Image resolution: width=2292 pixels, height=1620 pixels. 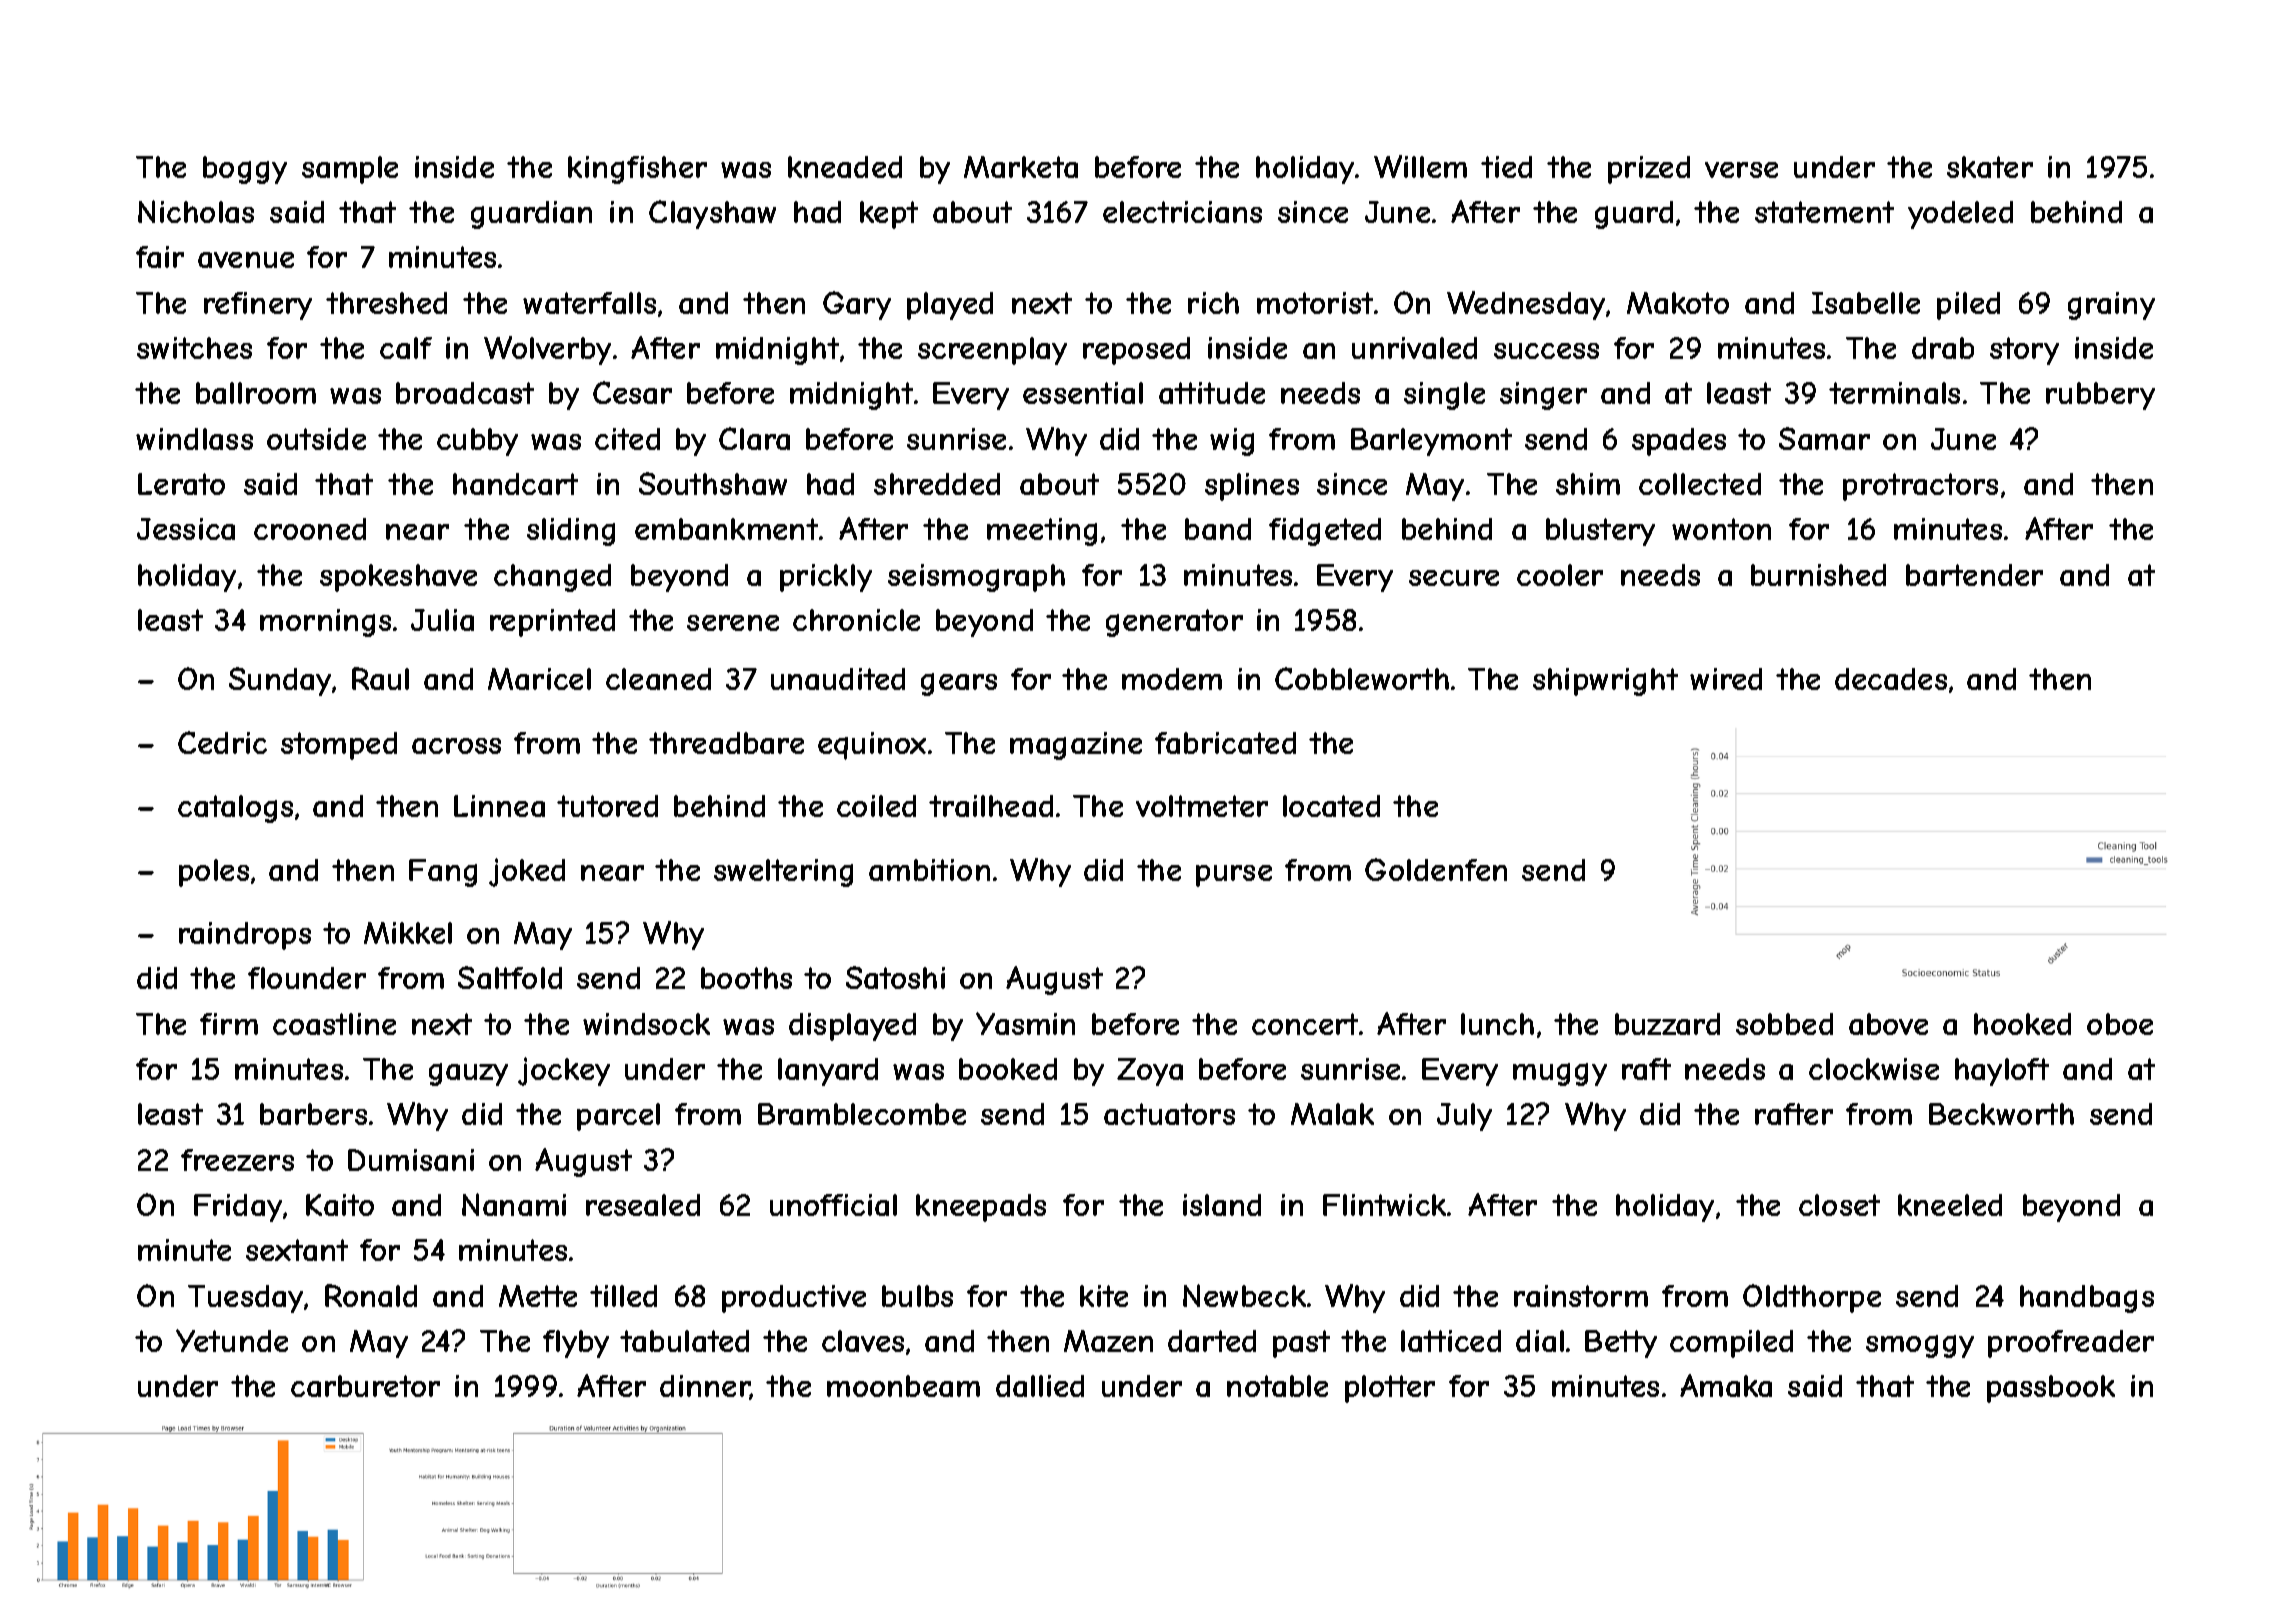 I want to click on Willem, so click(x=1420, y=166).
